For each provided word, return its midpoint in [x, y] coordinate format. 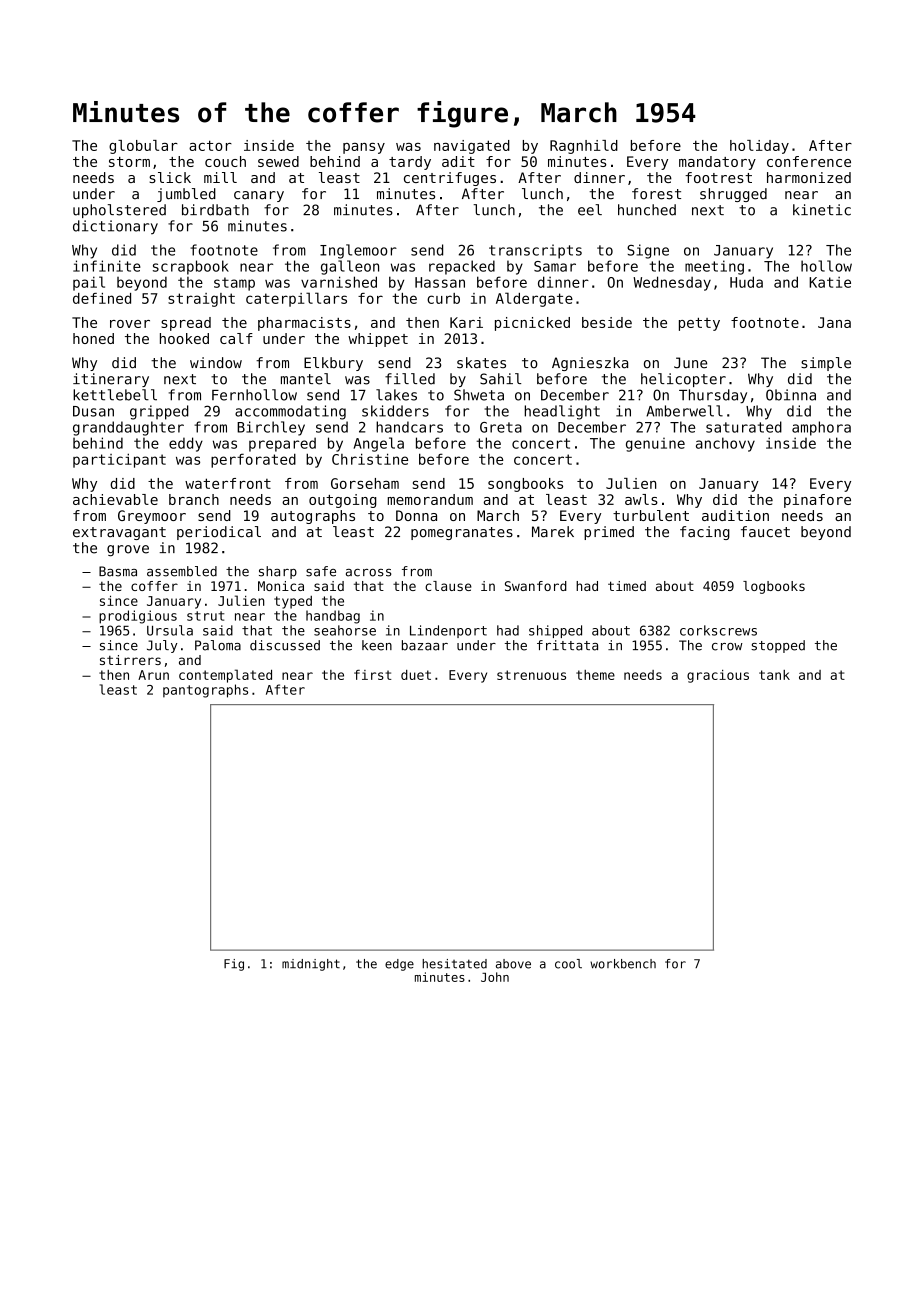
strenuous [531, 675]
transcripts [535, 251]
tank [774, 675]
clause [448, 586]
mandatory [717, 163]
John [495, 977]
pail [89, 283]
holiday [759, 147]
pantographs [205, 691]
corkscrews [718, 630]
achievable [115, 499]
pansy [364, 148]
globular [143, 147]
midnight [311, 965]
